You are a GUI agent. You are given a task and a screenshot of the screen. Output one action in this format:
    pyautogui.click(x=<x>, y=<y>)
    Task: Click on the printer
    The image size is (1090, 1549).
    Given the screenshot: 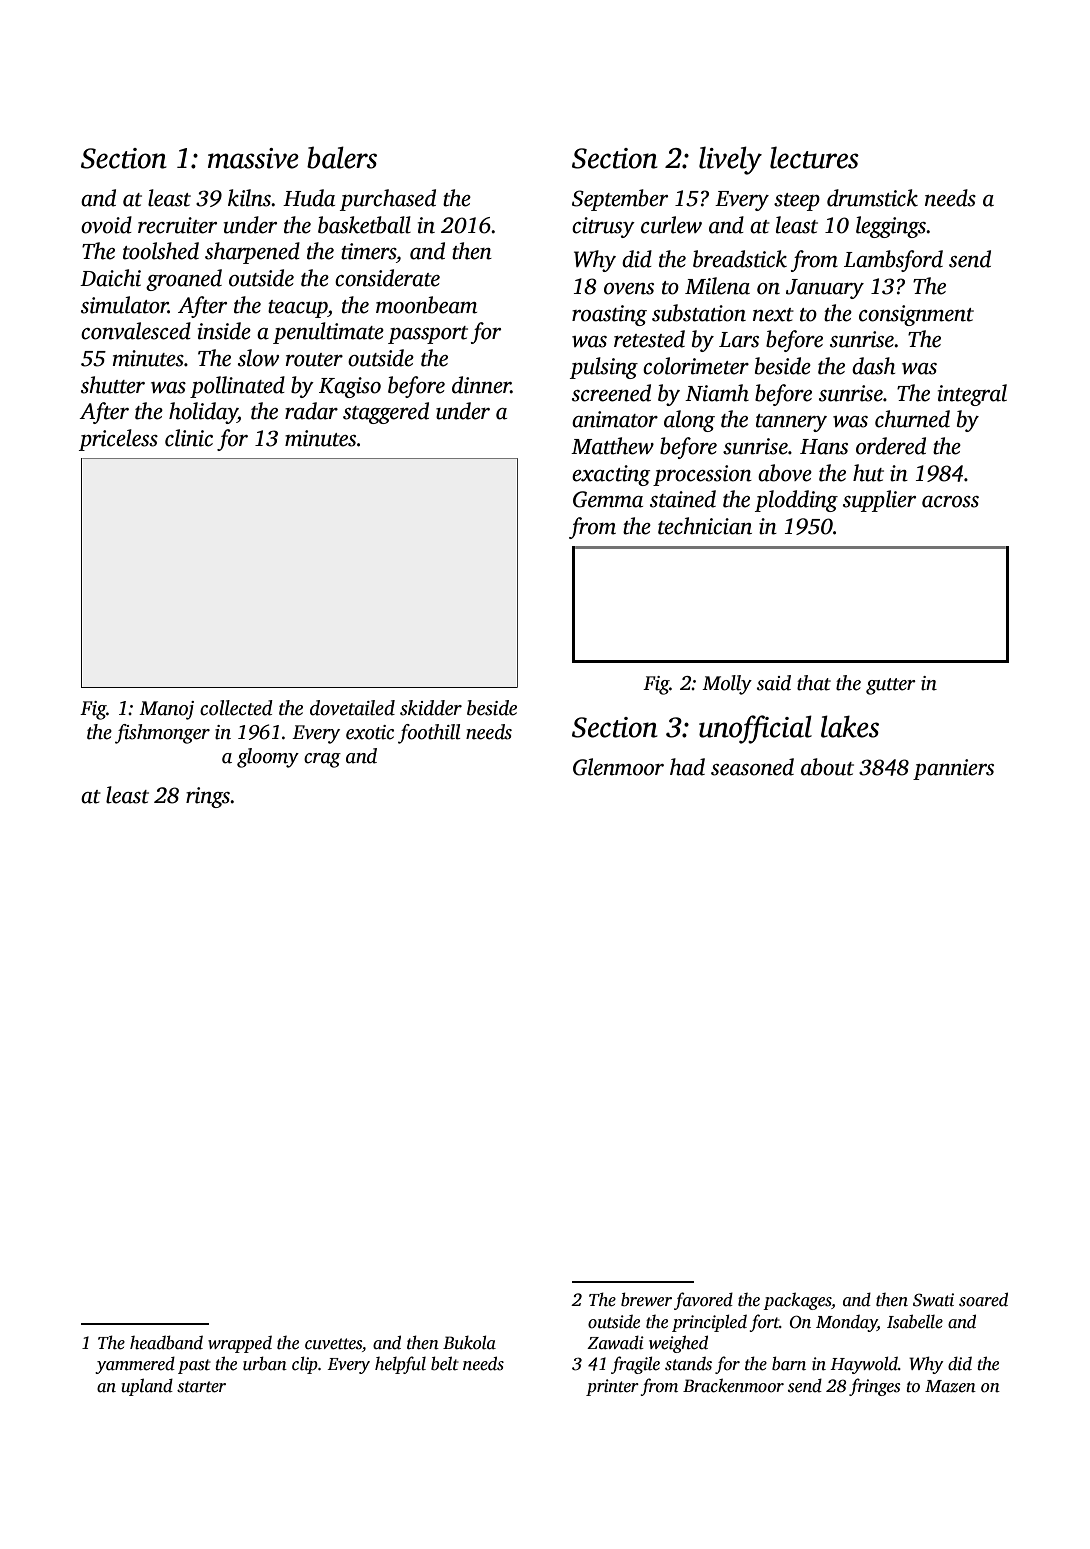 What is the action you would take?
    pyautogui.click(x=612, y=1387)
